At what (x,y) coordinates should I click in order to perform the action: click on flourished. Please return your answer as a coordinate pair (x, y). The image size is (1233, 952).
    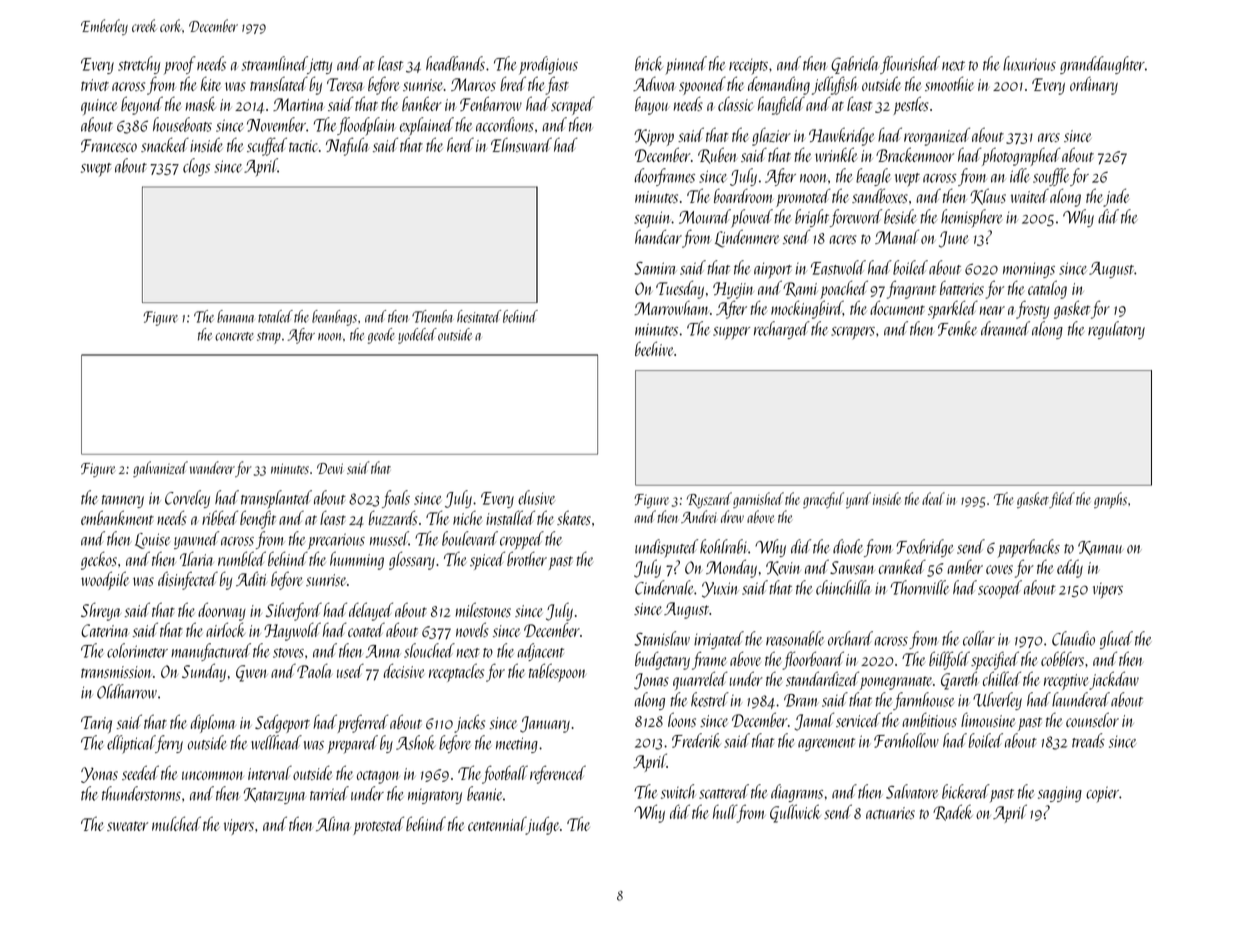
    Looking at the image, I should click on (910, 65).
